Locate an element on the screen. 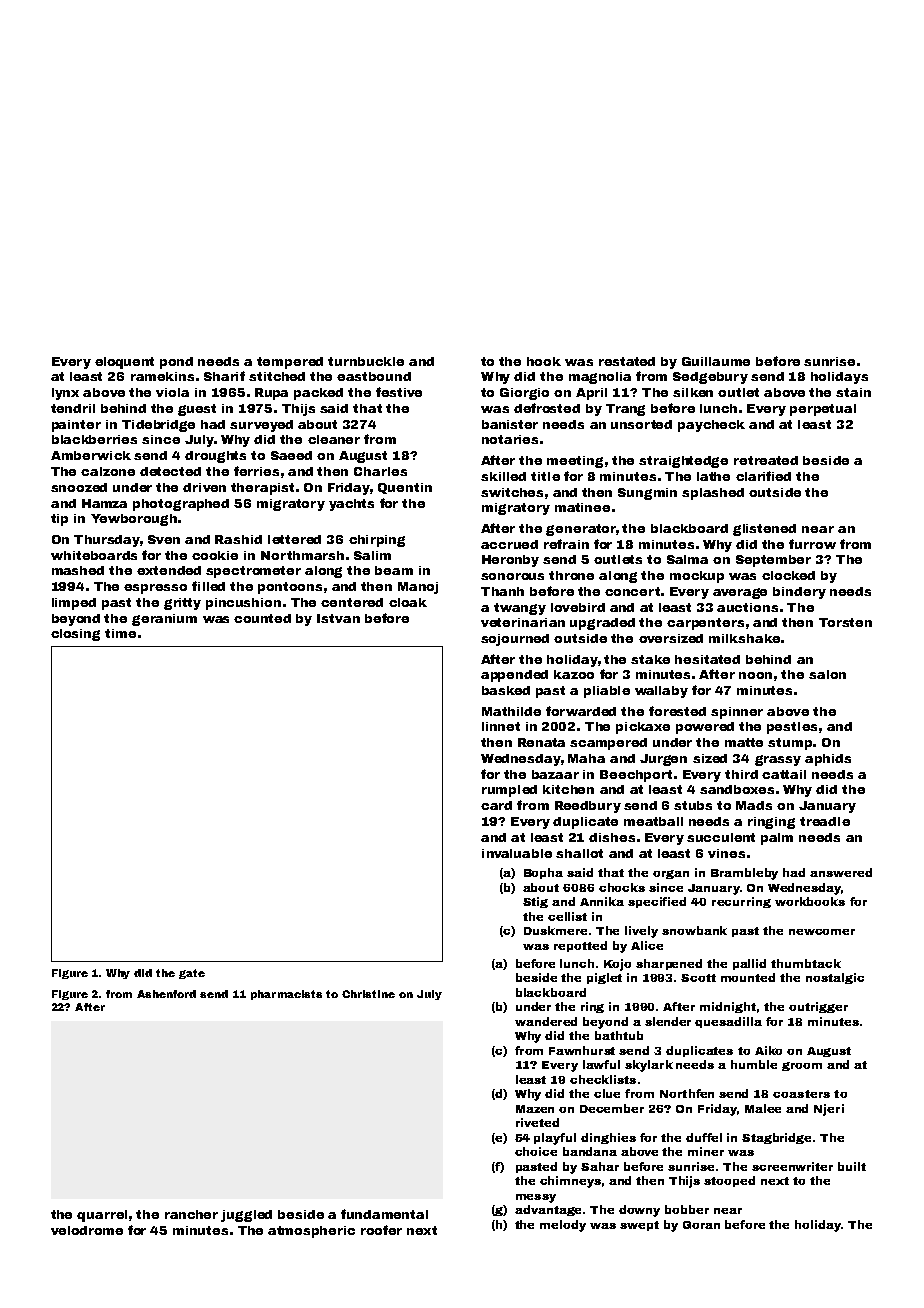 The width and height of the screenshot is (924, 1308). quarrel is located at coordinates (102, 1216).
